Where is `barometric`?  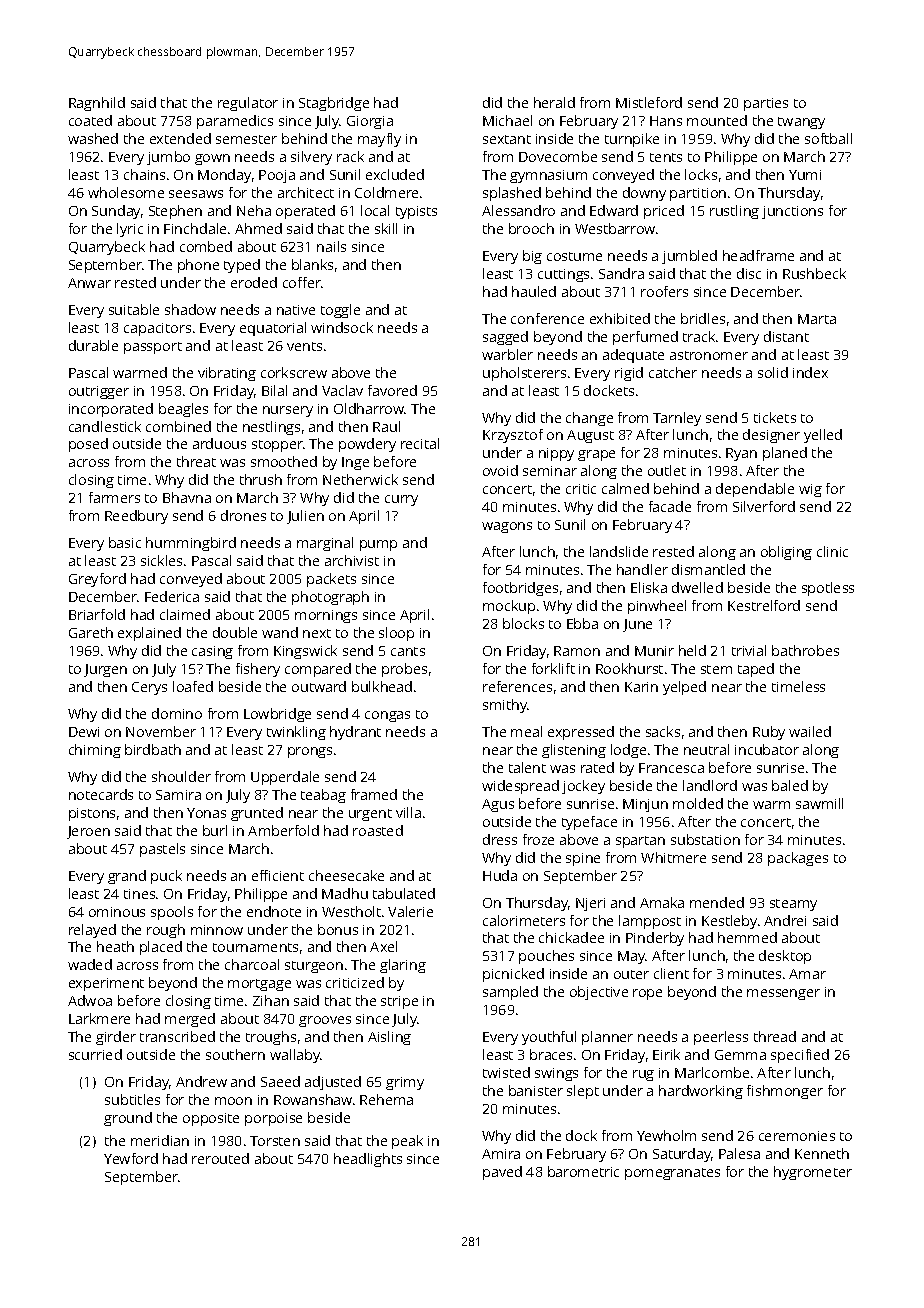
barometric is located at coordinates (583, 1171).
